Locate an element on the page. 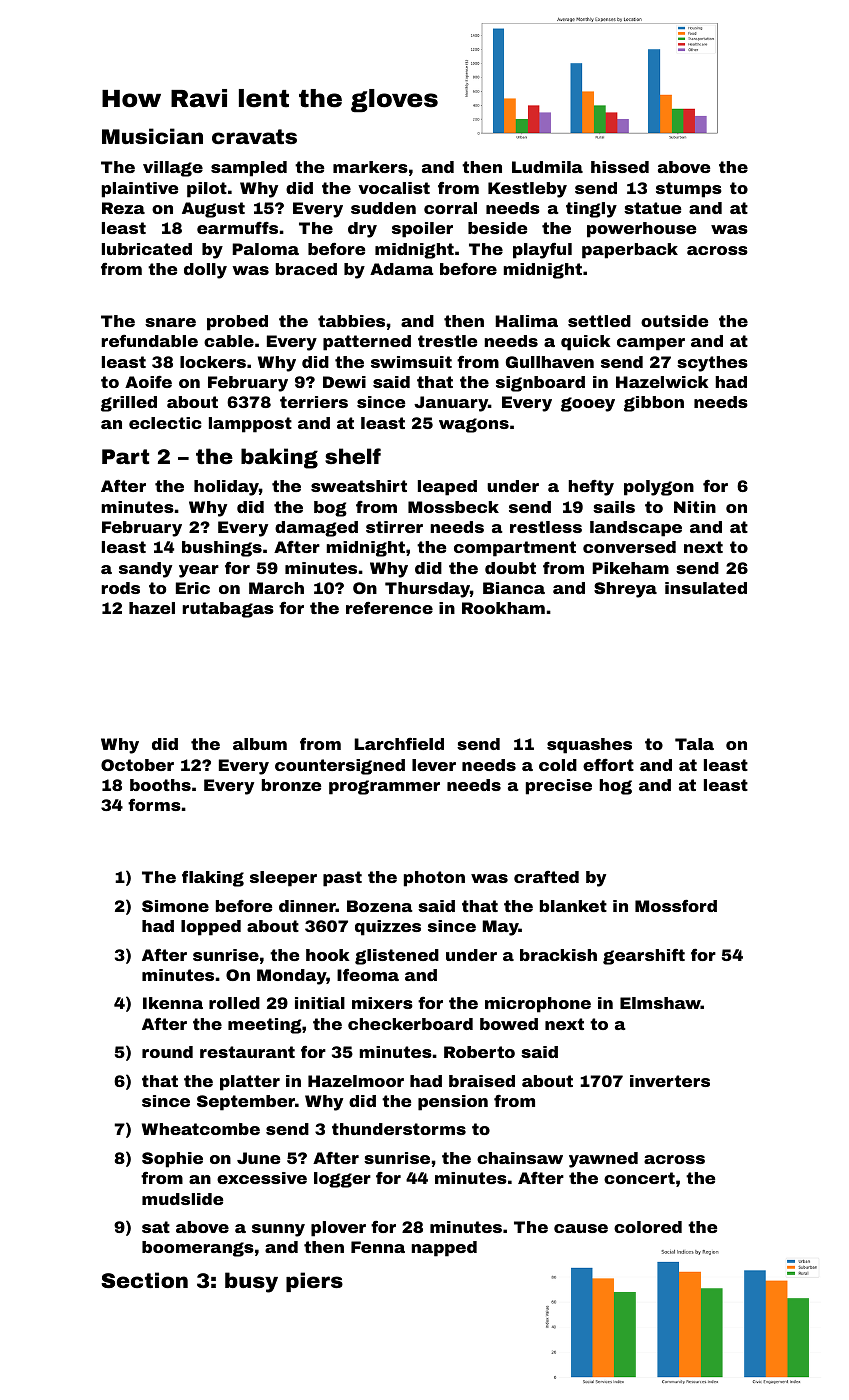  sandy is located at coordinates (145, 570).
